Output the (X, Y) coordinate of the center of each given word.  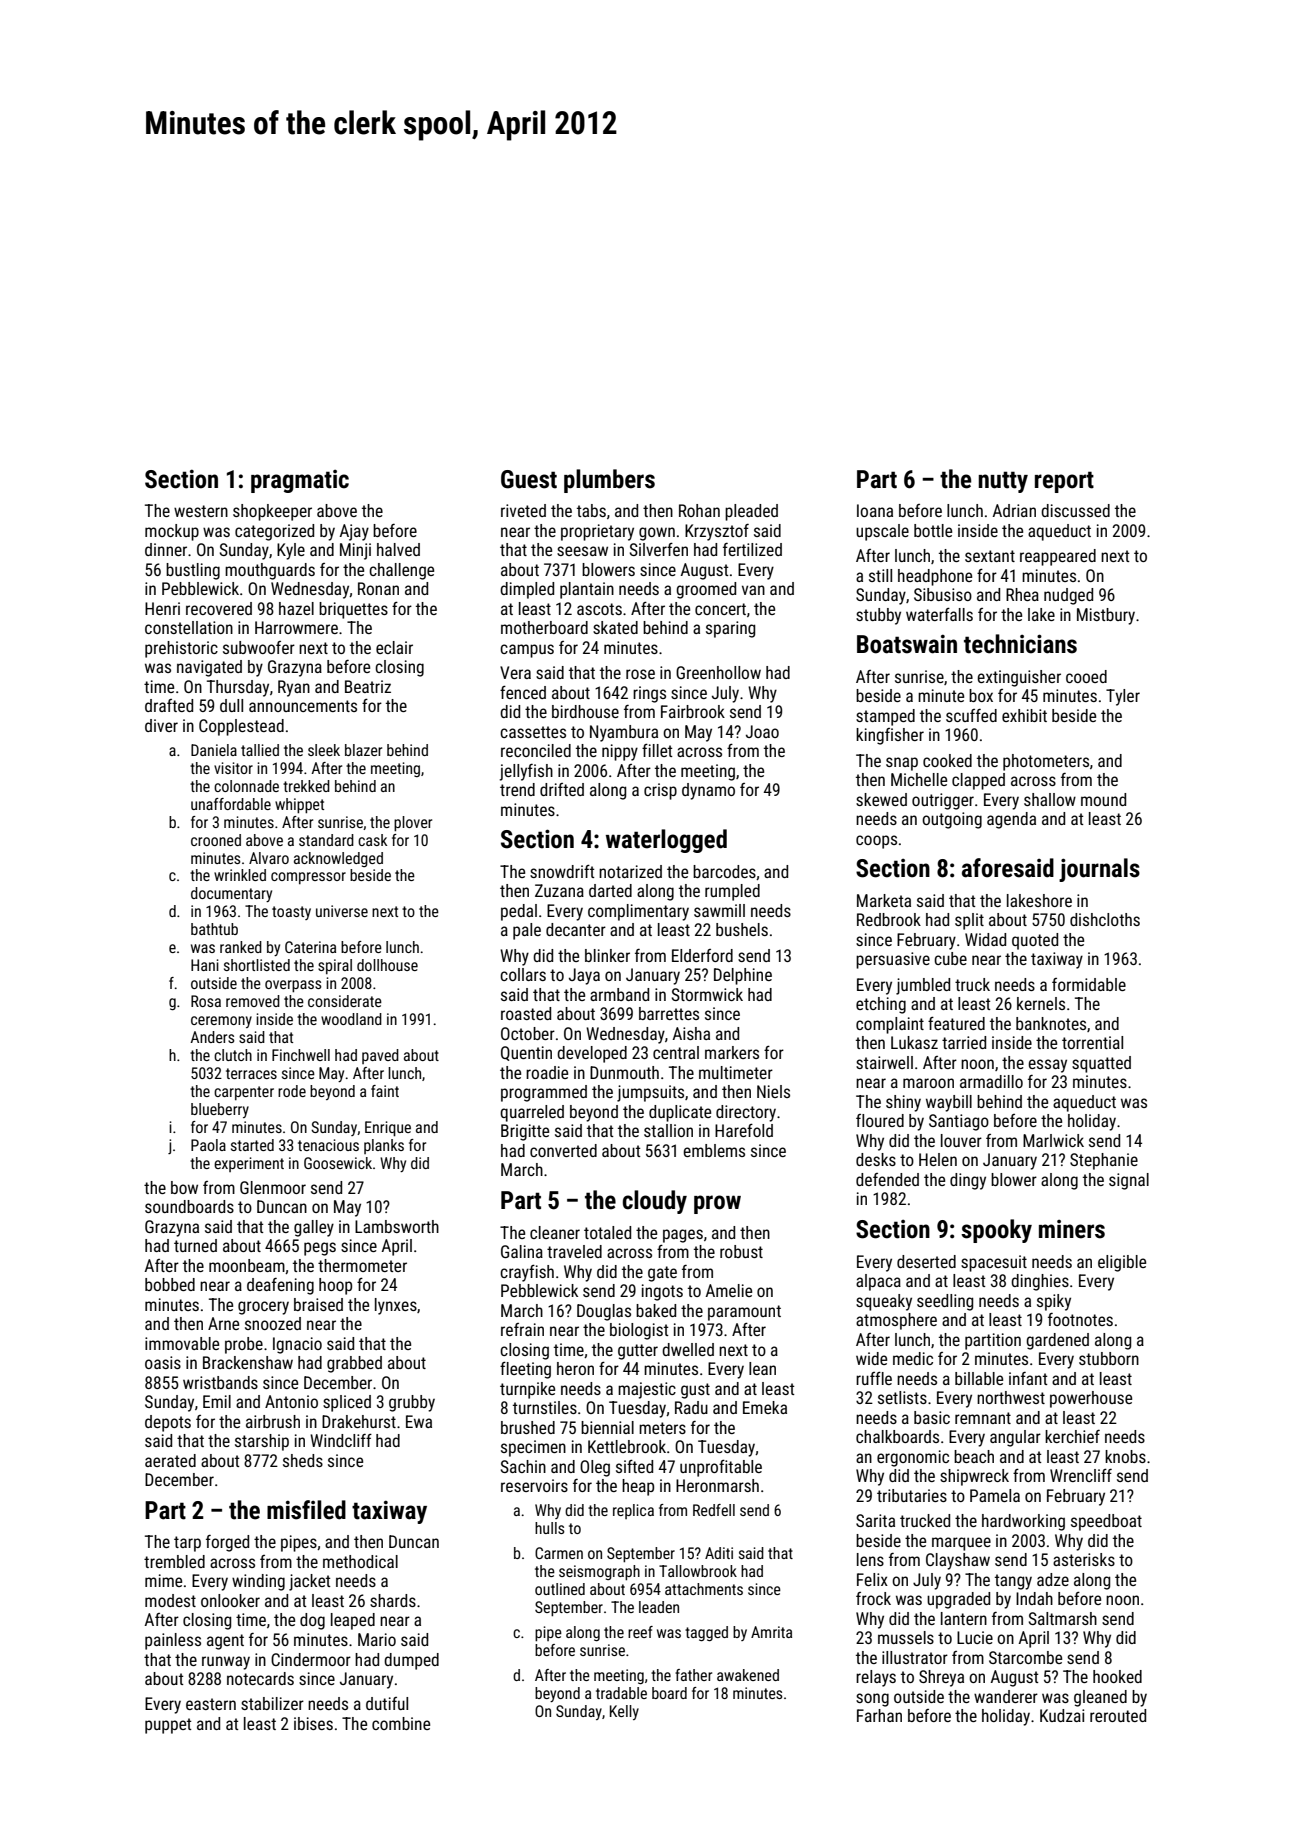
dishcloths (1105, 919)
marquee (961, 1544)
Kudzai (1062, 1715)
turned (195, 1245)
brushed (528, 1427)
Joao (762, 731)
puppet (168, 1726)
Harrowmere (296, 627)
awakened (748, 1675)
